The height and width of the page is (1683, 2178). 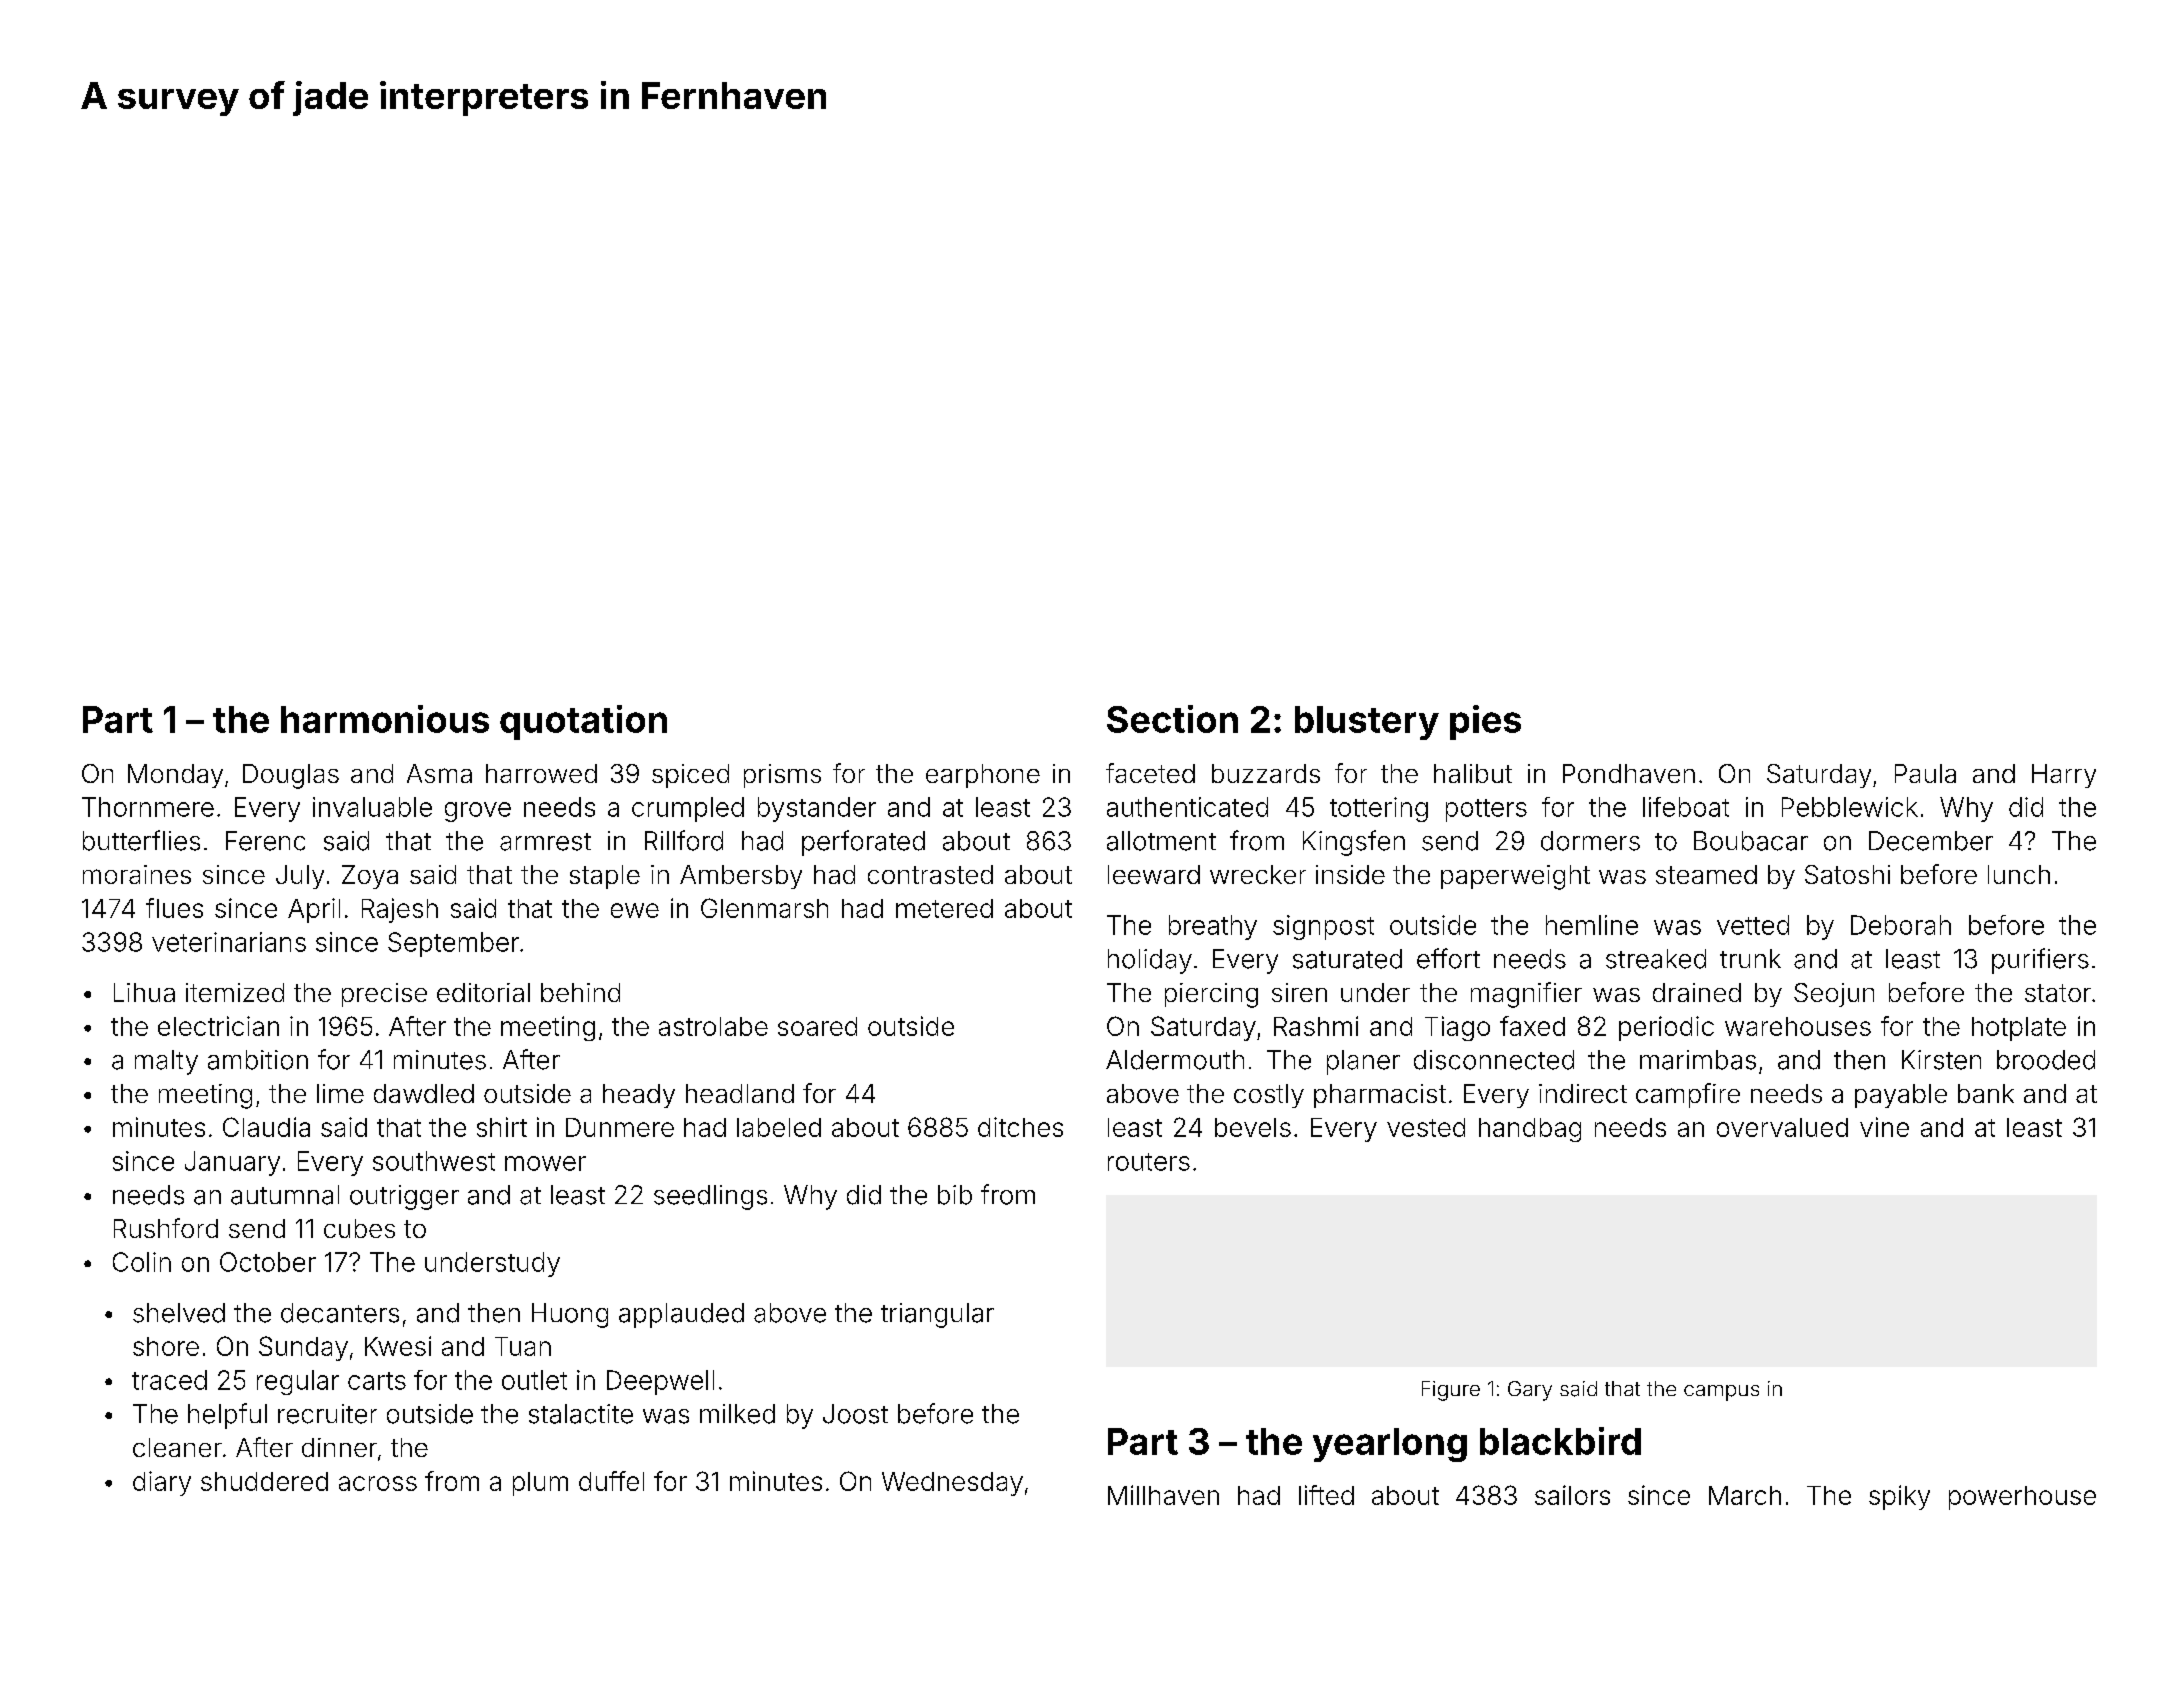 I want to click on Rushford, so click(x=166, y=1228).
